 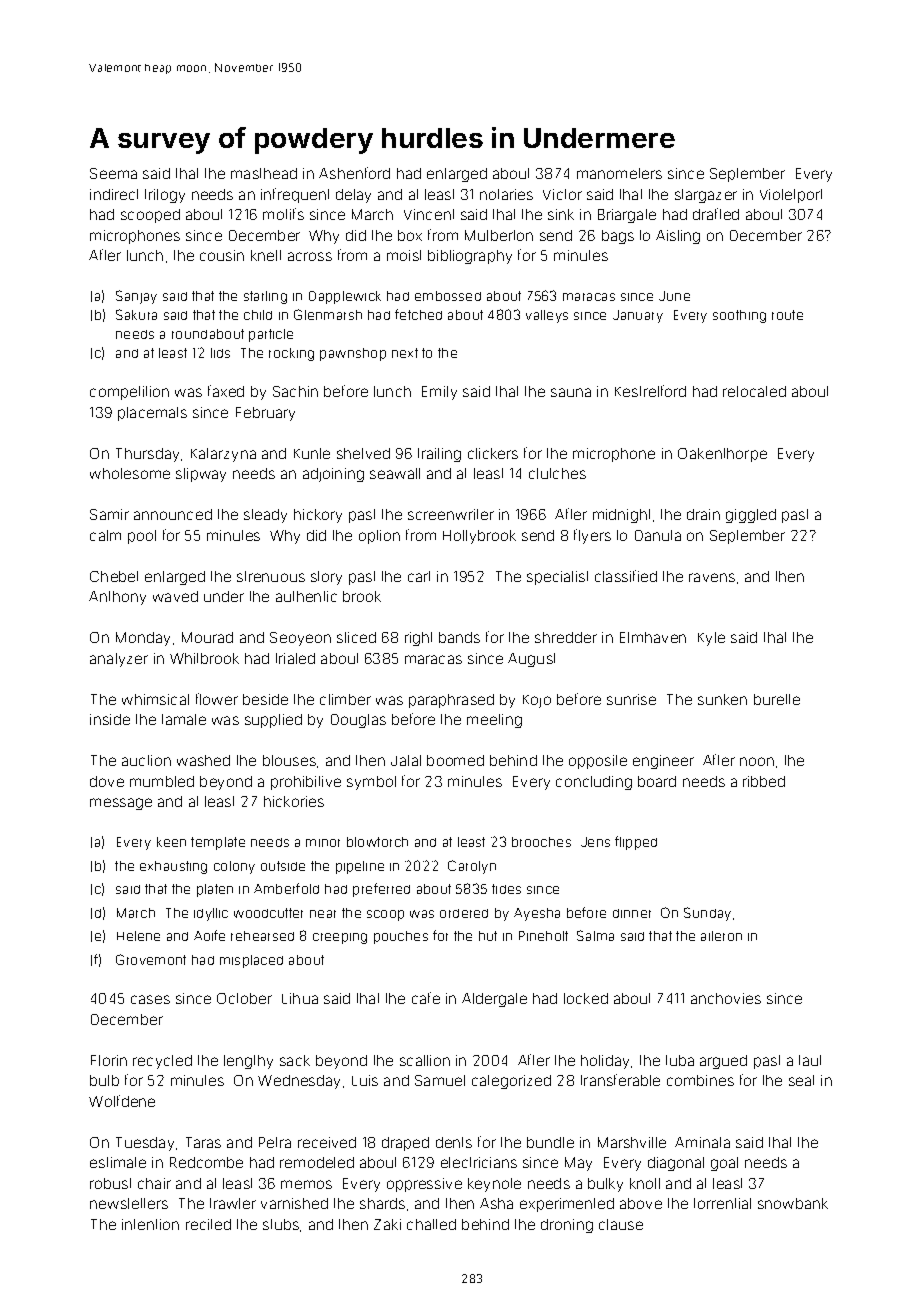 I want to click on snowbank, so click(x=793, y=1203).
